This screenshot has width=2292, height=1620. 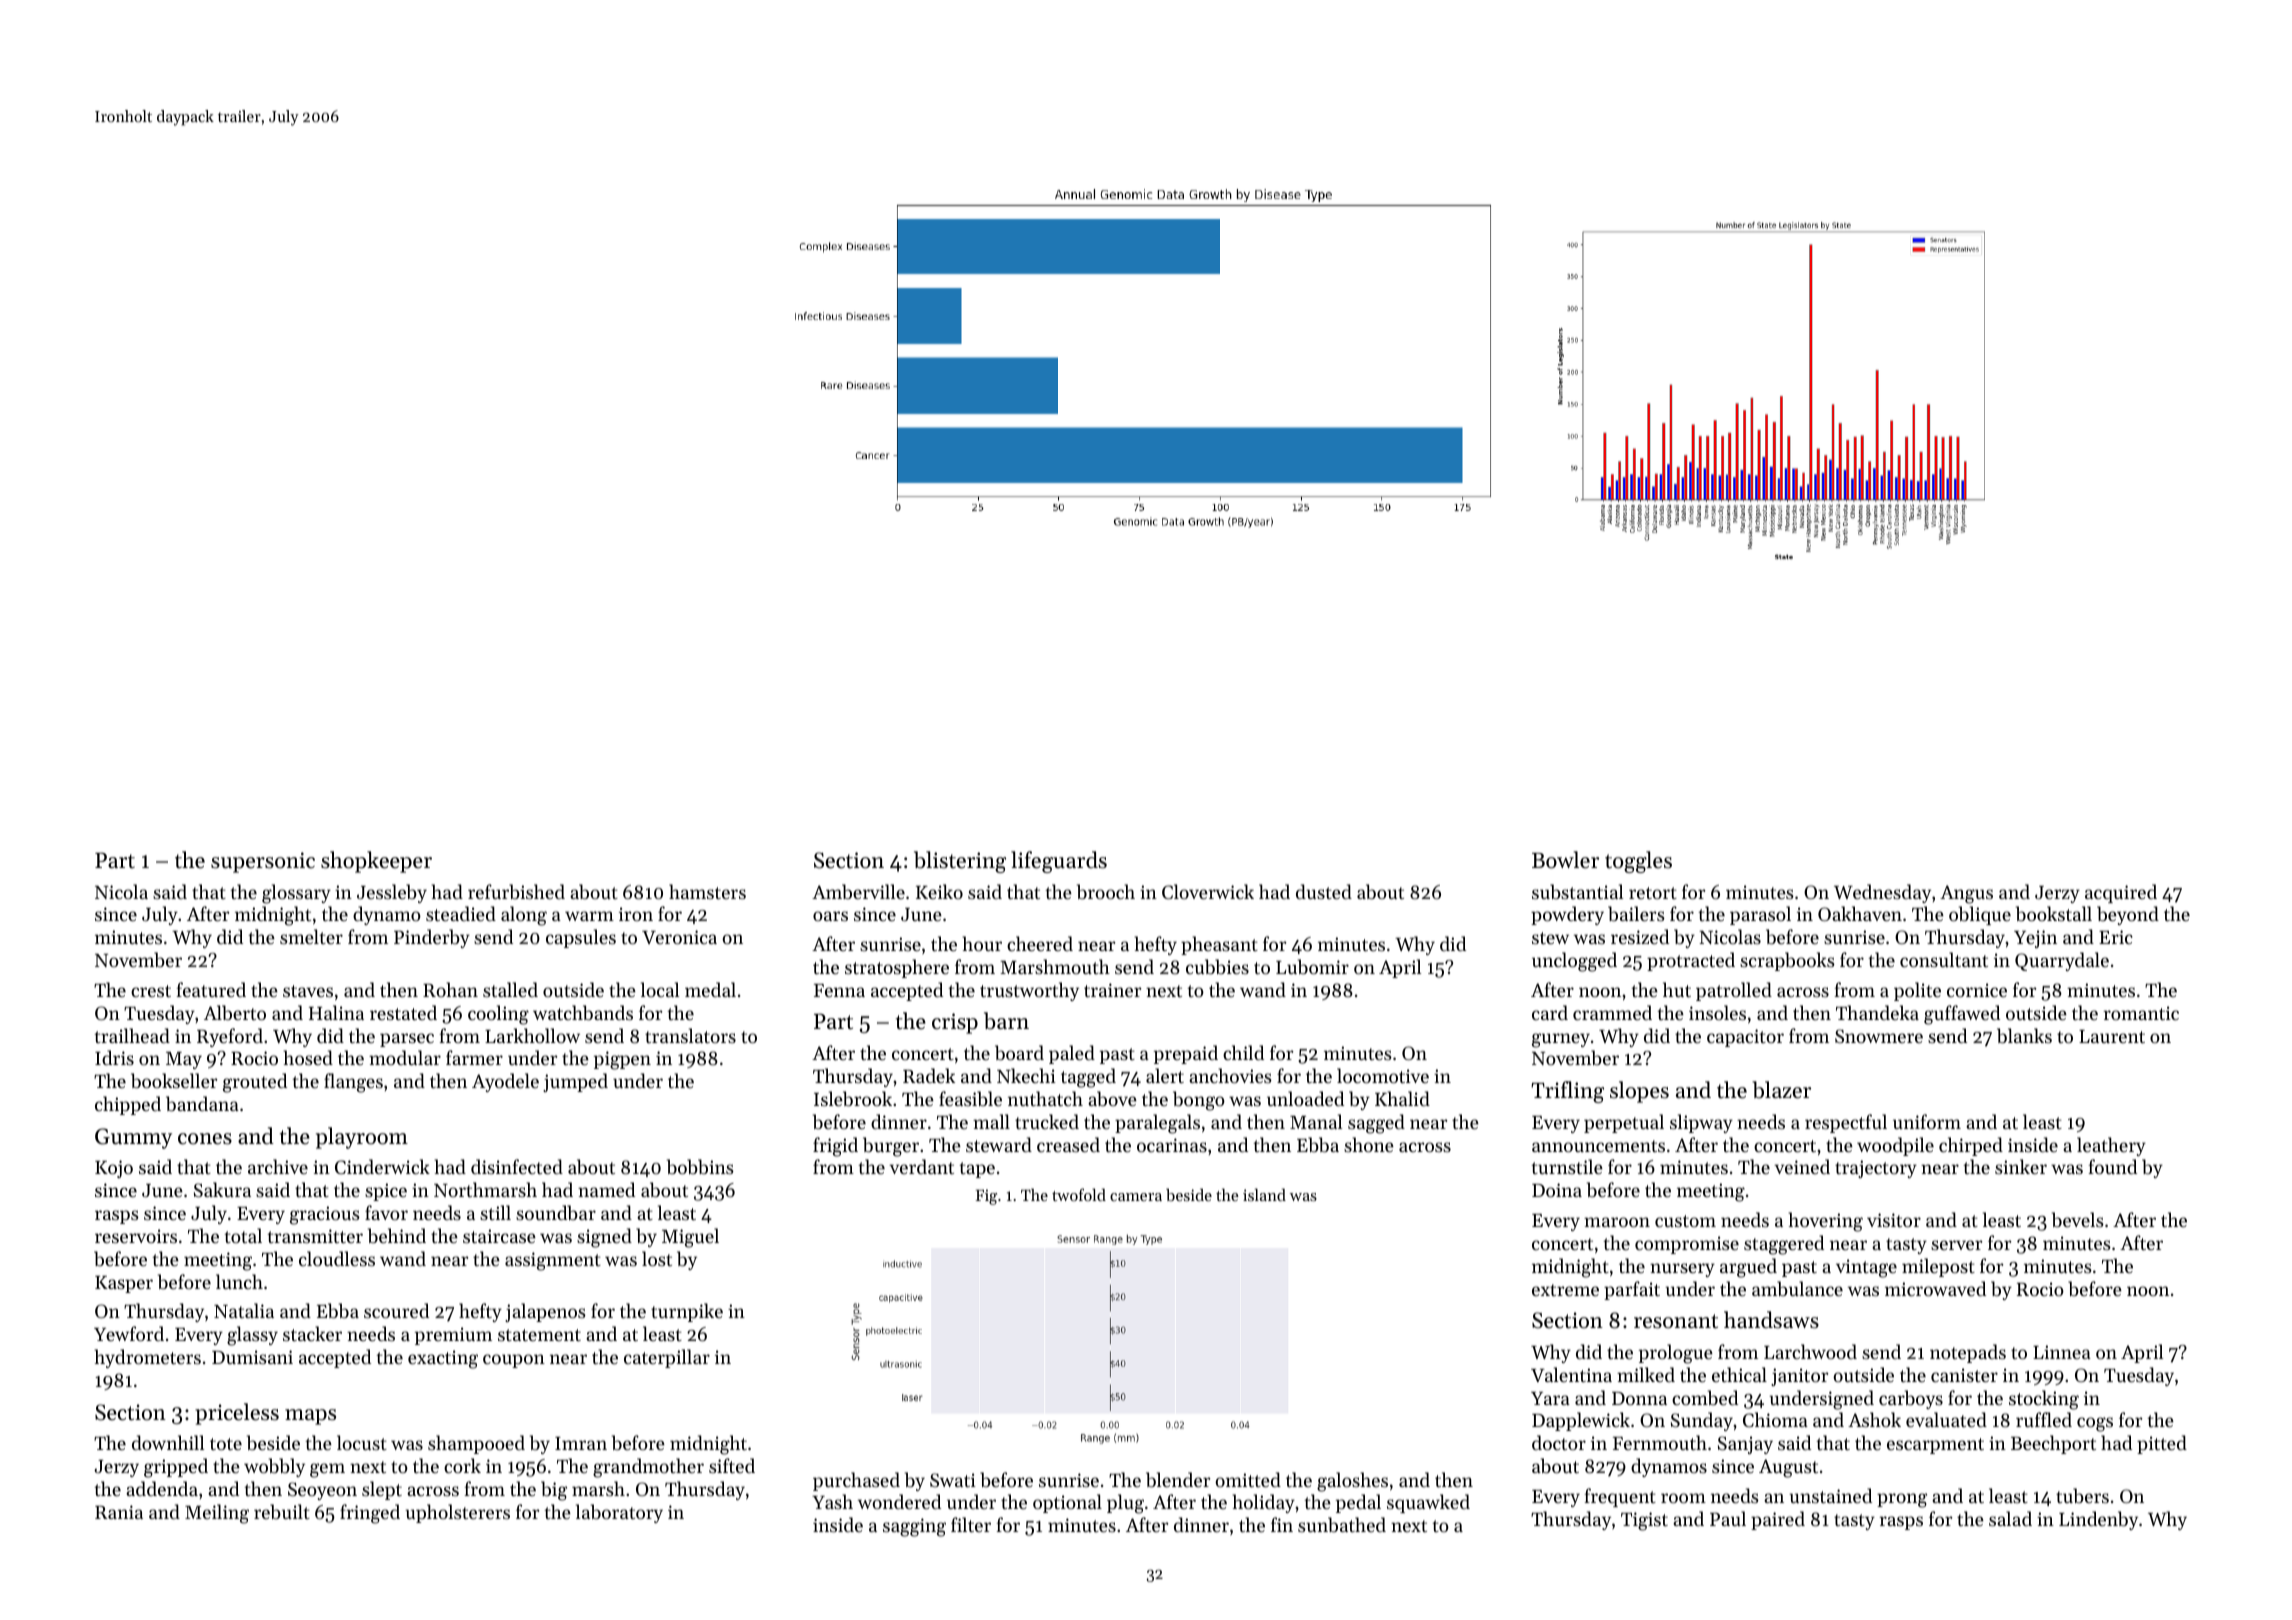 What do you see at coordinates (1935, 1288) in the screenshot?
I see `microwaved` at bounding box center [1935, 1288].
